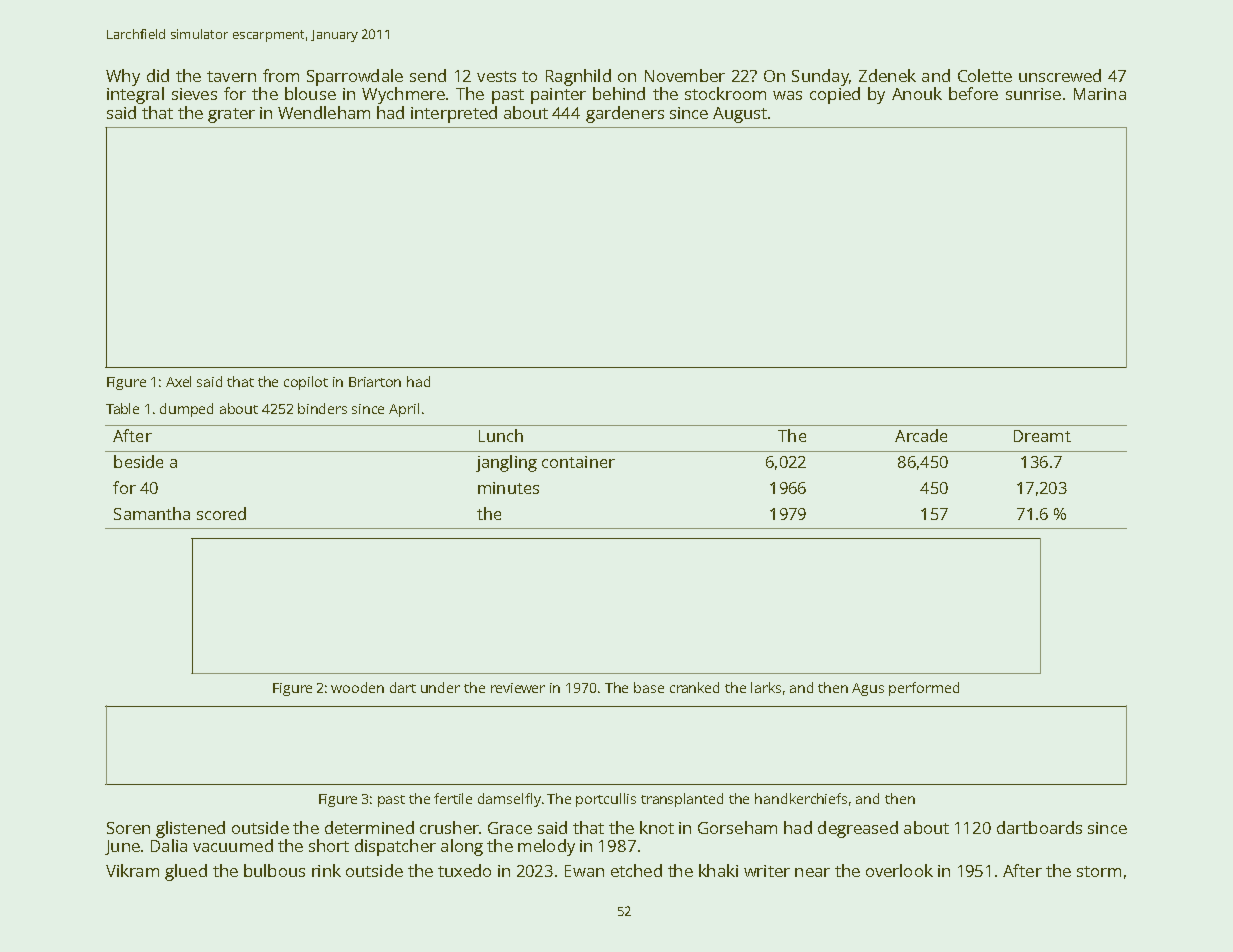 This screenshot has width=1233, height=952. I want to click on container, so click(578, 462).
